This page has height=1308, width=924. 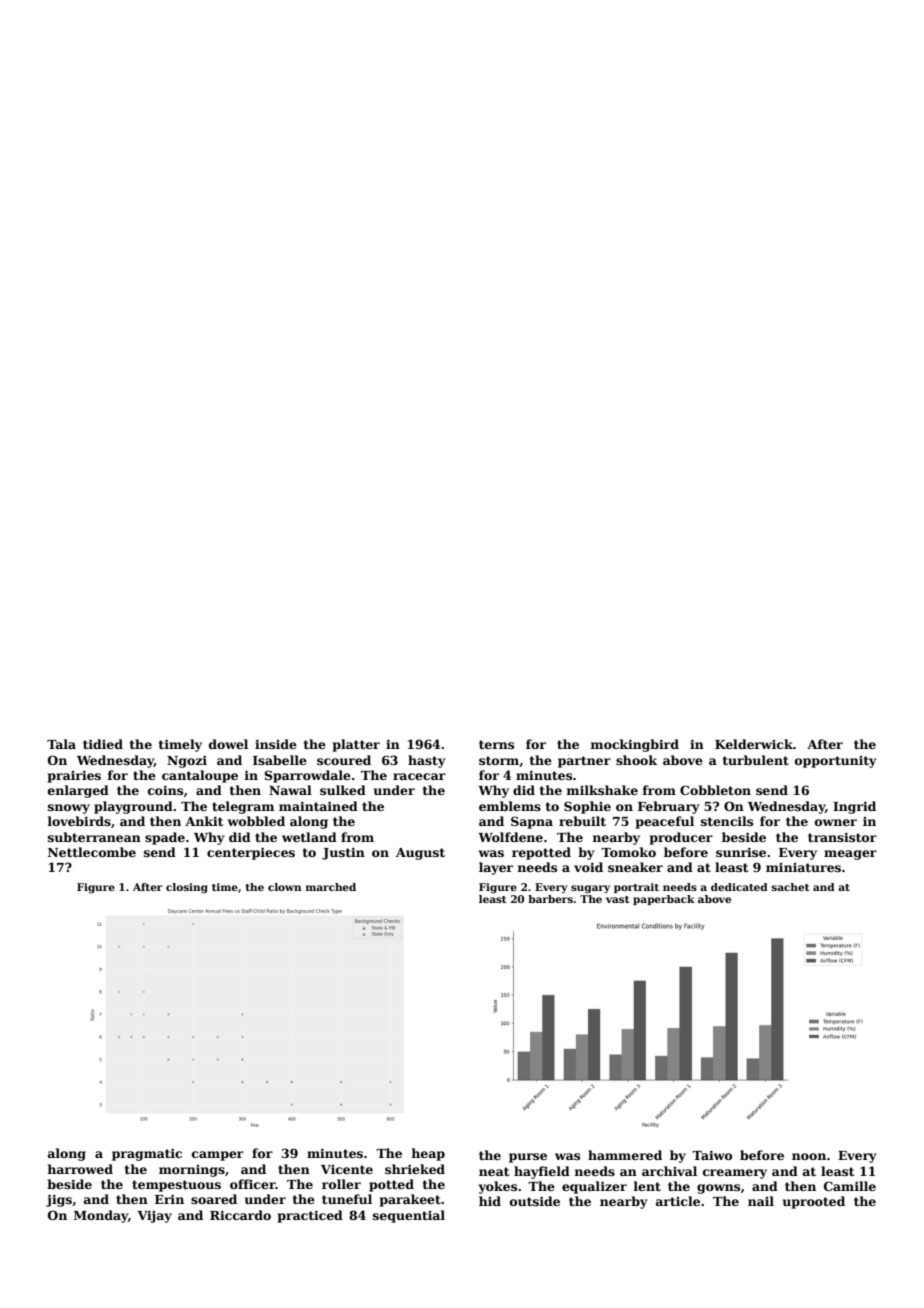 What do you see at coordinates (409, 1216) in the page?
I see `sequential` at bounding box center [409, 1216].
